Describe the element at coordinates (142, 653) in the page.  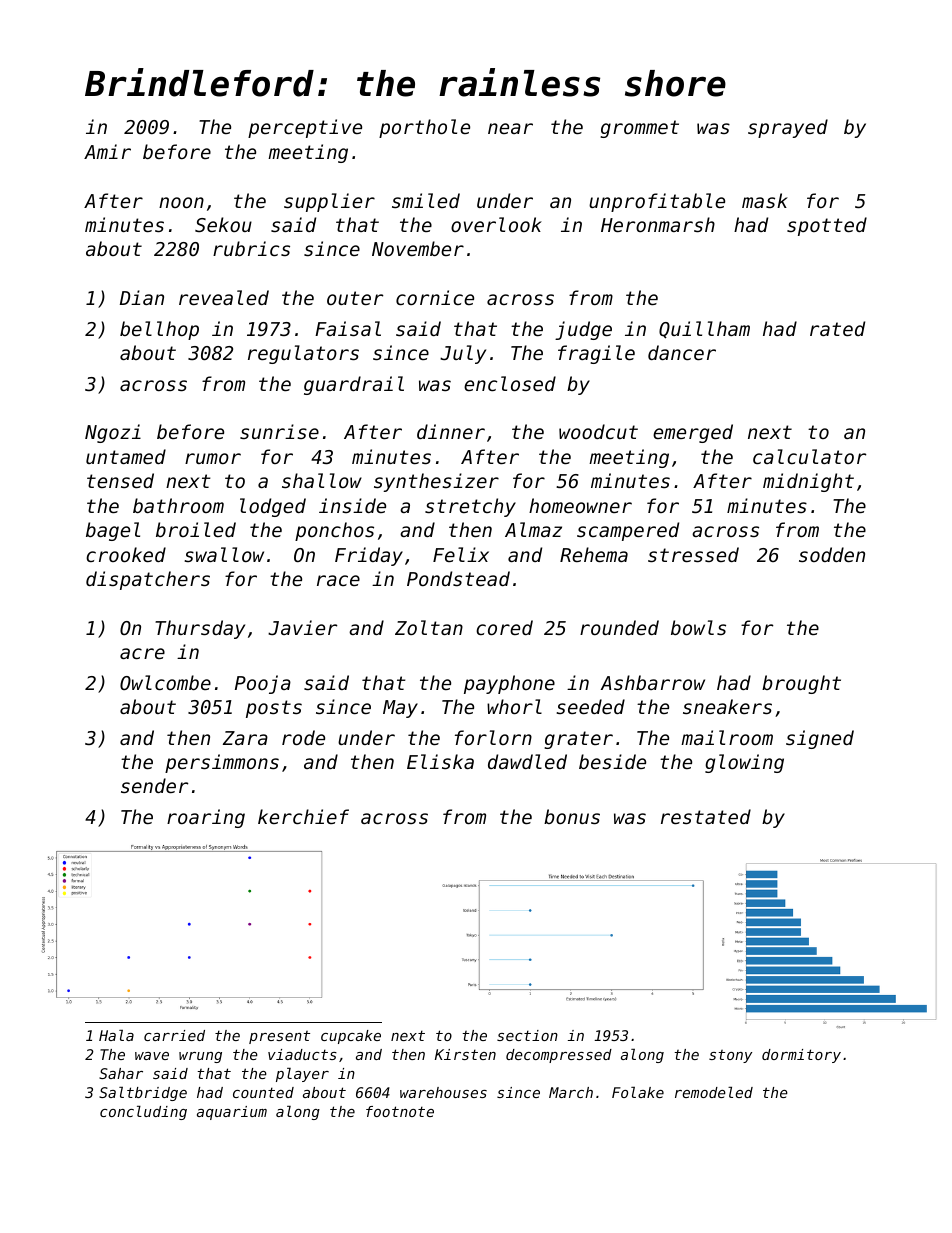
I see `acre` at that location.
